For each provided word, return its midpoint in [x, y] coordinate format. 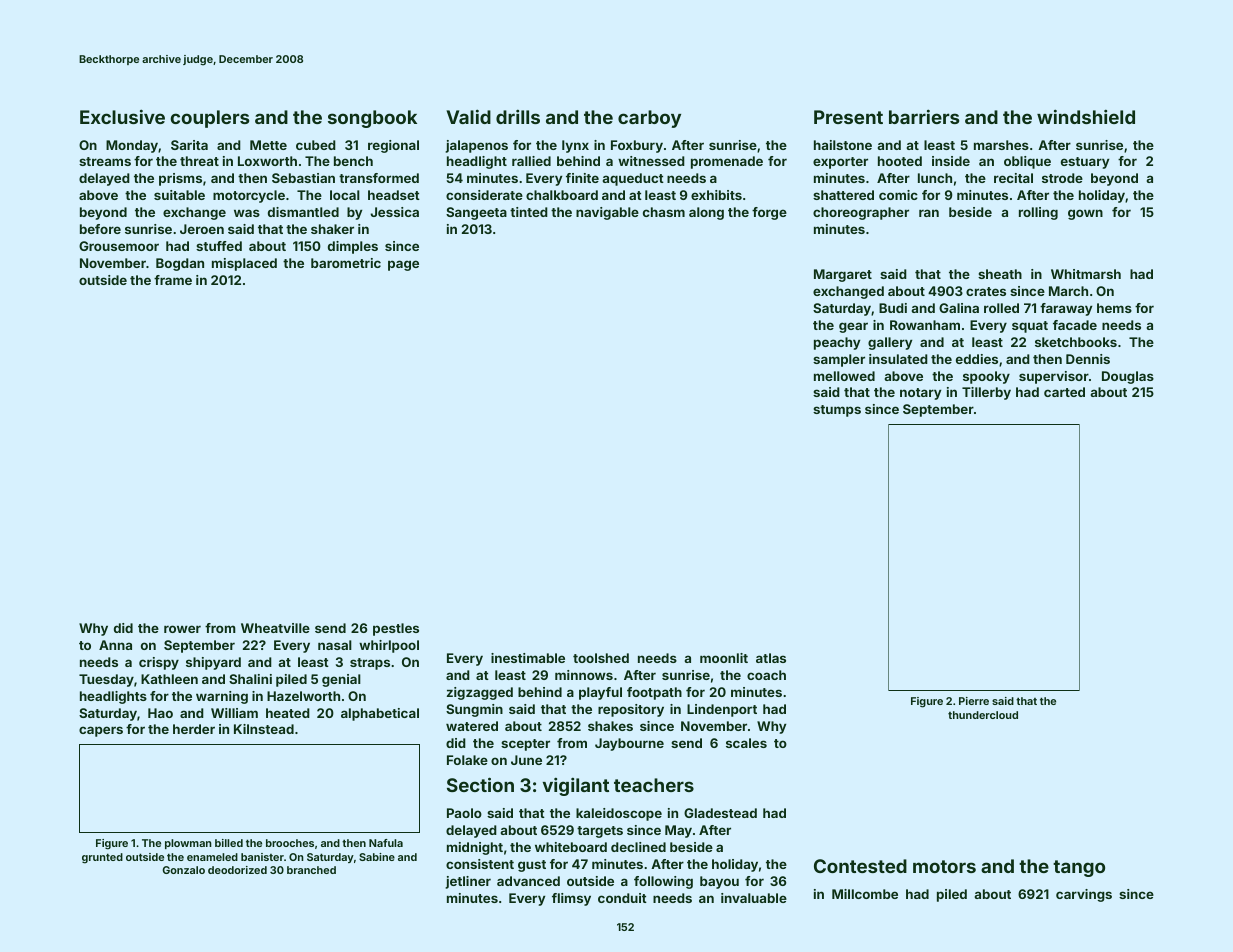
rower [182, 629]
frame [173, 280]
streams [105, 161]
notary [920, 394]
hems [1114, 308]
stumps [837, 411]
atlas [771, 658]
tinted [529, 212]
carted [1064, 392]
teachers [654, 785]
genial [341, 680]
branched [311, 870]
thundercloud [983, 715]
